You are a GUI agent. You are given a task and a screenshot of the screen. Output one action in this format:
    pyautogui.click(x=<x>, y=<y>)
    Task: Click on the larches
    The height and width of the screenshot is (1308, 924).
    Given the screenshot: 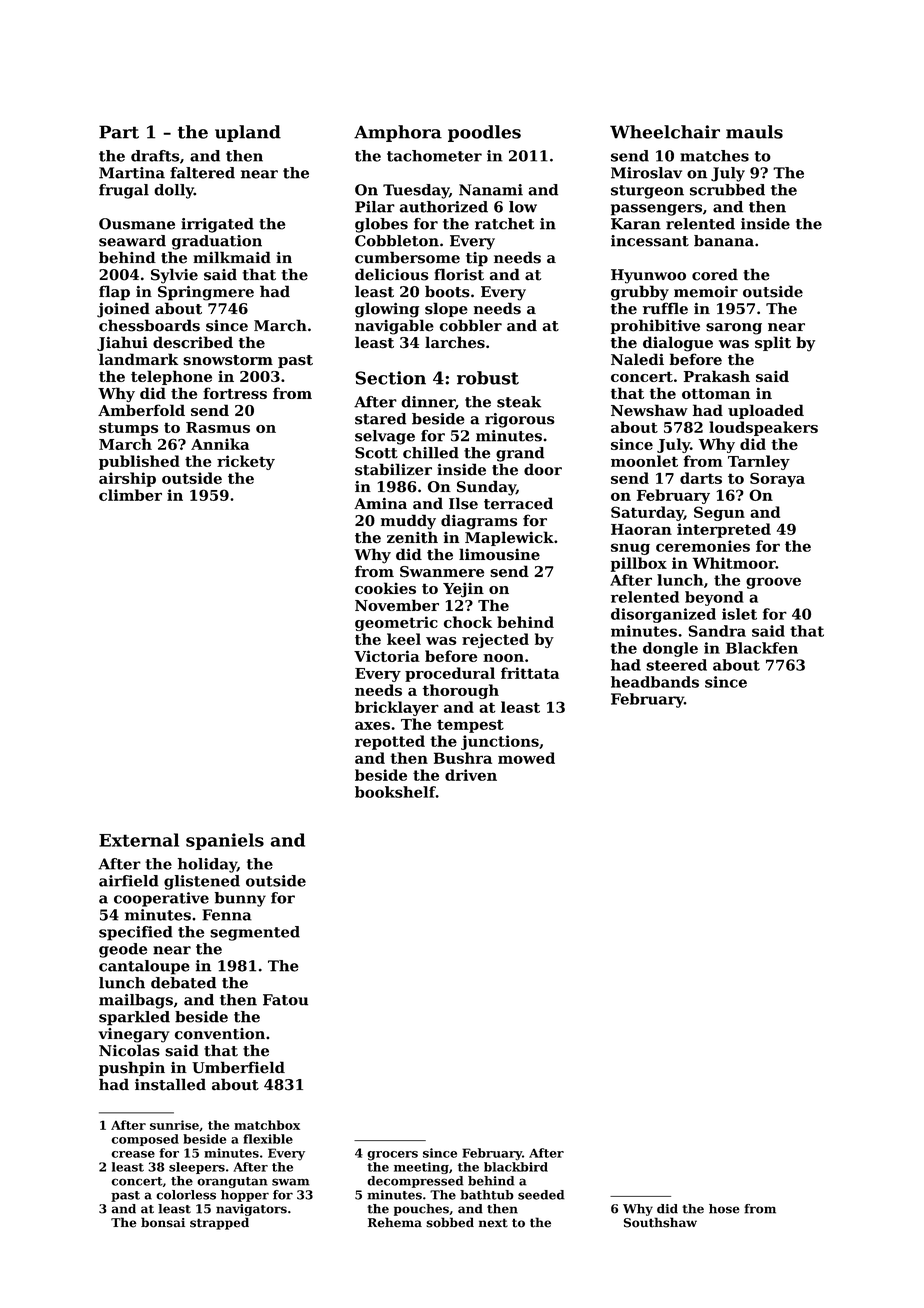 What is the action you would take?
    pyautogui.click(x=455, y=342)
